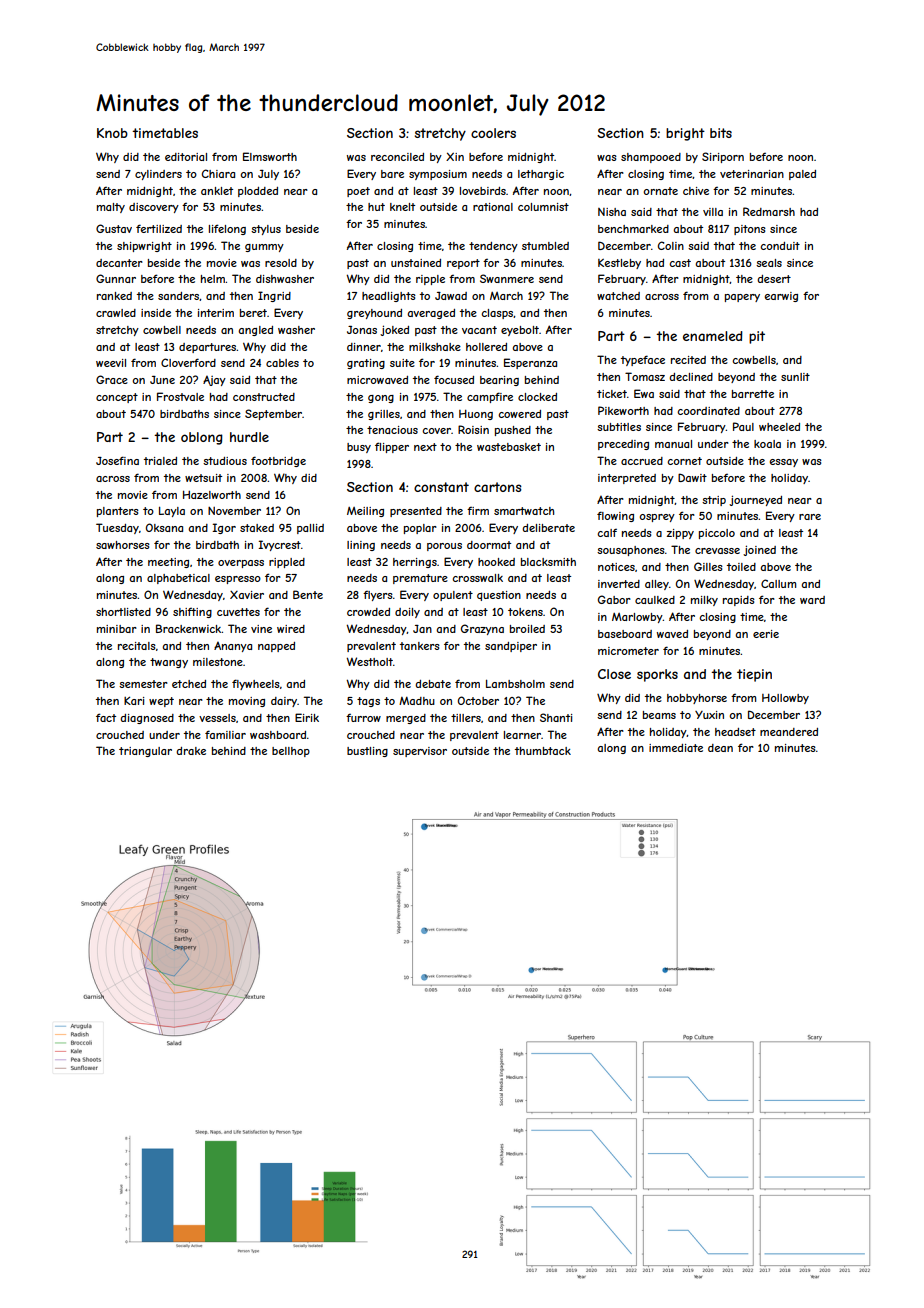 The width and height of the page is (924, 1308). What do you see at coordinates (249, 437) in the page?
I see `hurdle` at bounding box center [249, 437].
